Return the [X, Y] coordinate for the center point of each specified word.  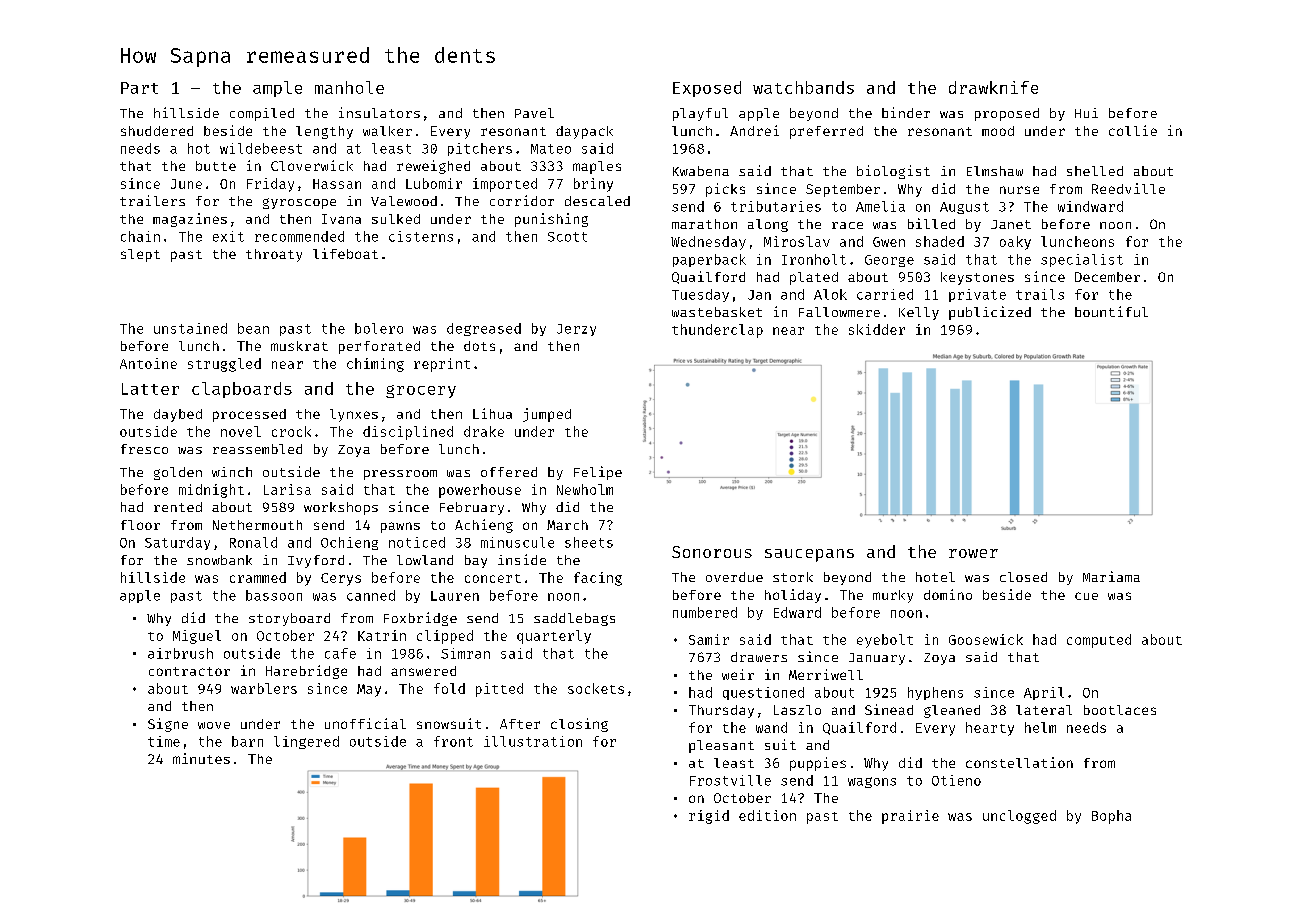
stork [793, 577]
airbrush [180, 653]
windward [1090, 206]
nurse [1019, 190]
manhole [349, 87]
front [453, 741]
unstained [190, 328]
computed [1099, 641]
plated [814, 278]
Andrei [754, 130]
